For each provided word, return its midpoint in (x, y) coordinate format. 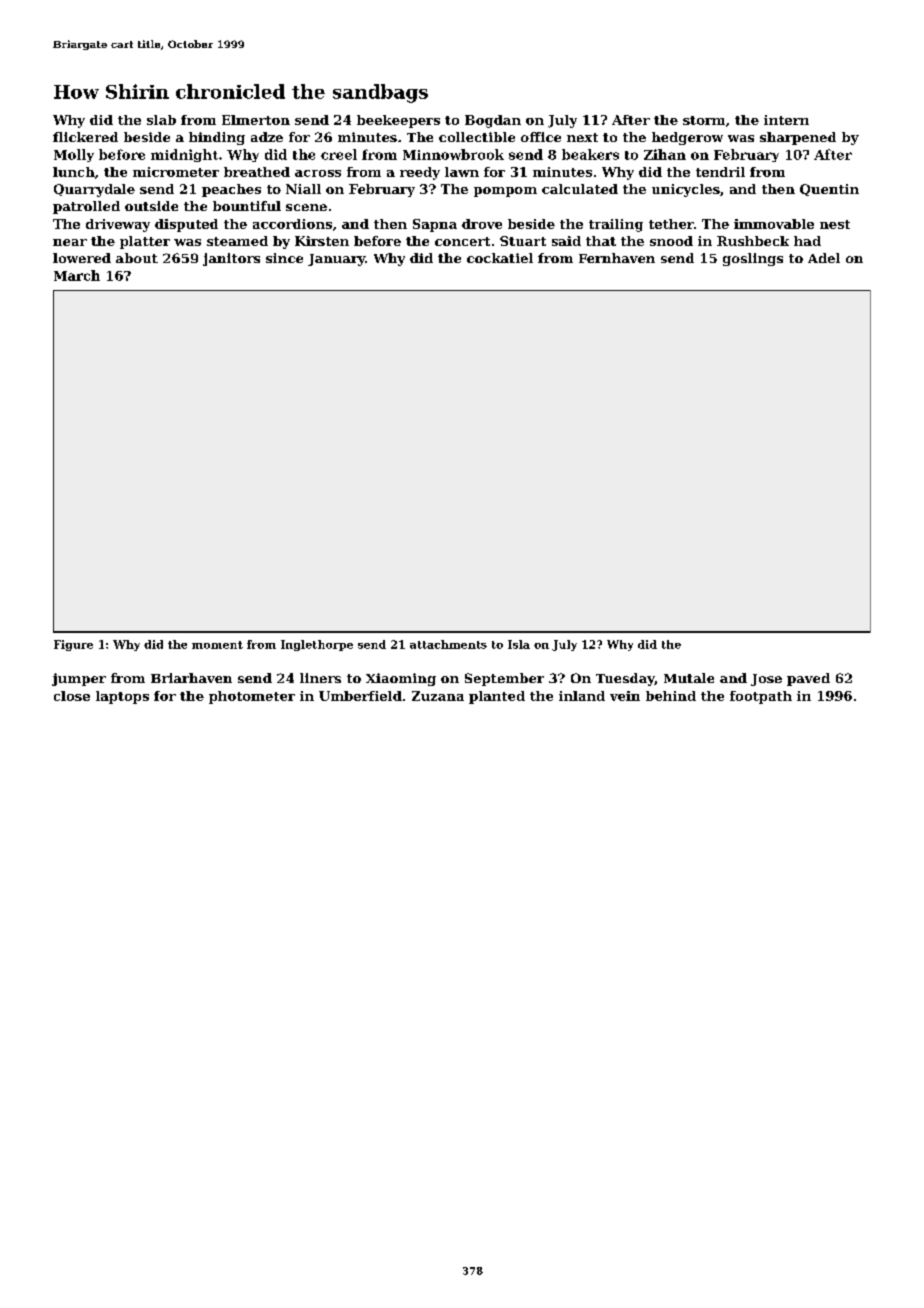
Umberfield (360, 696)
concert (462, 241)
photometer (252, 697)
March (77, 275)
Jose (766, 680)
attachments (448, 644)
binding (217, 138)
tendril (720, 172)
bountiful (247, 206)
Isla (519, 644)
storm (704, 120)
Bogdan (493, 121)
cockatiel (500, 258)
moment (217, 645)
